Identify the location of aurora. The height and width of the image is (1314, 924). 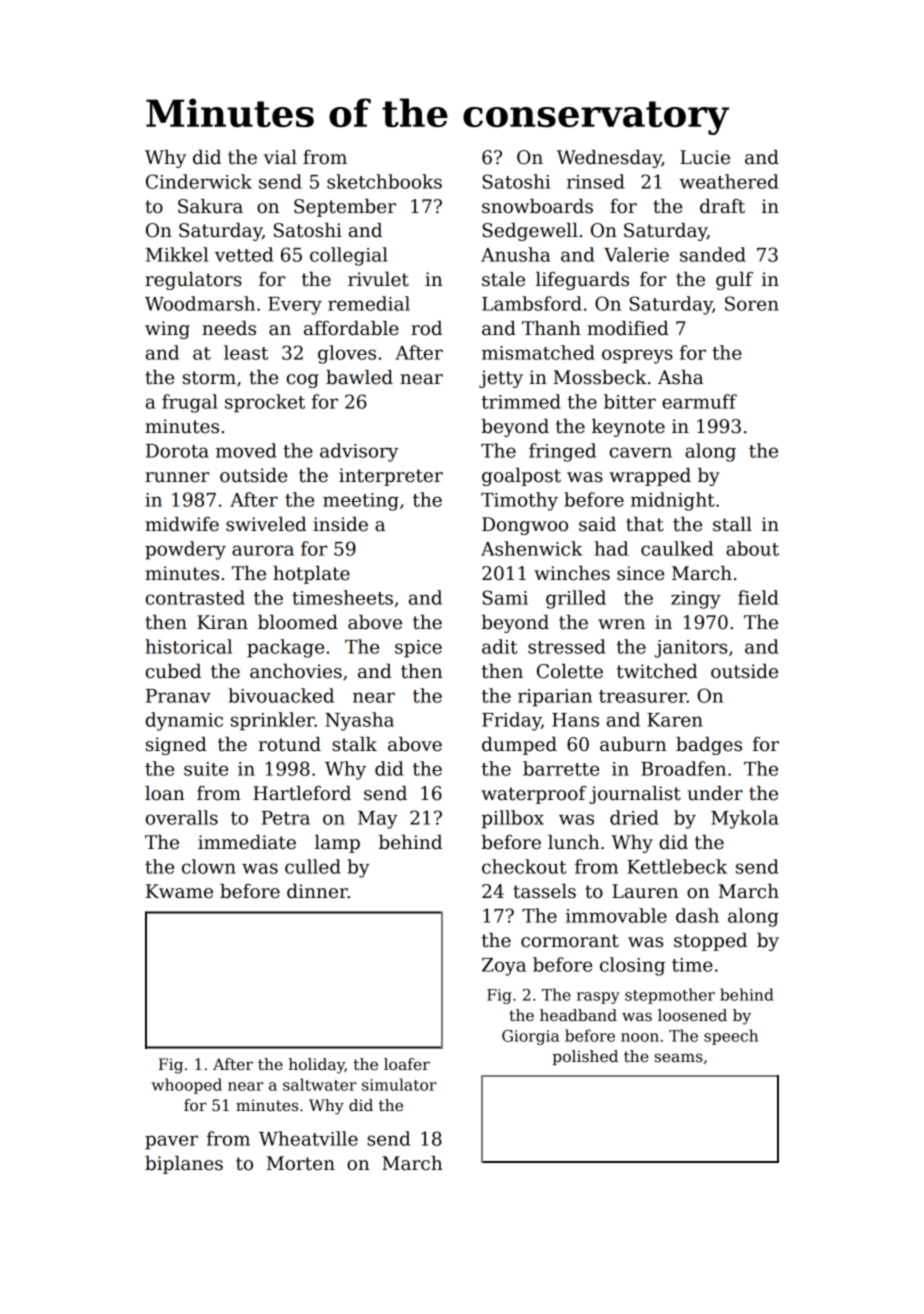
(263, 550).
